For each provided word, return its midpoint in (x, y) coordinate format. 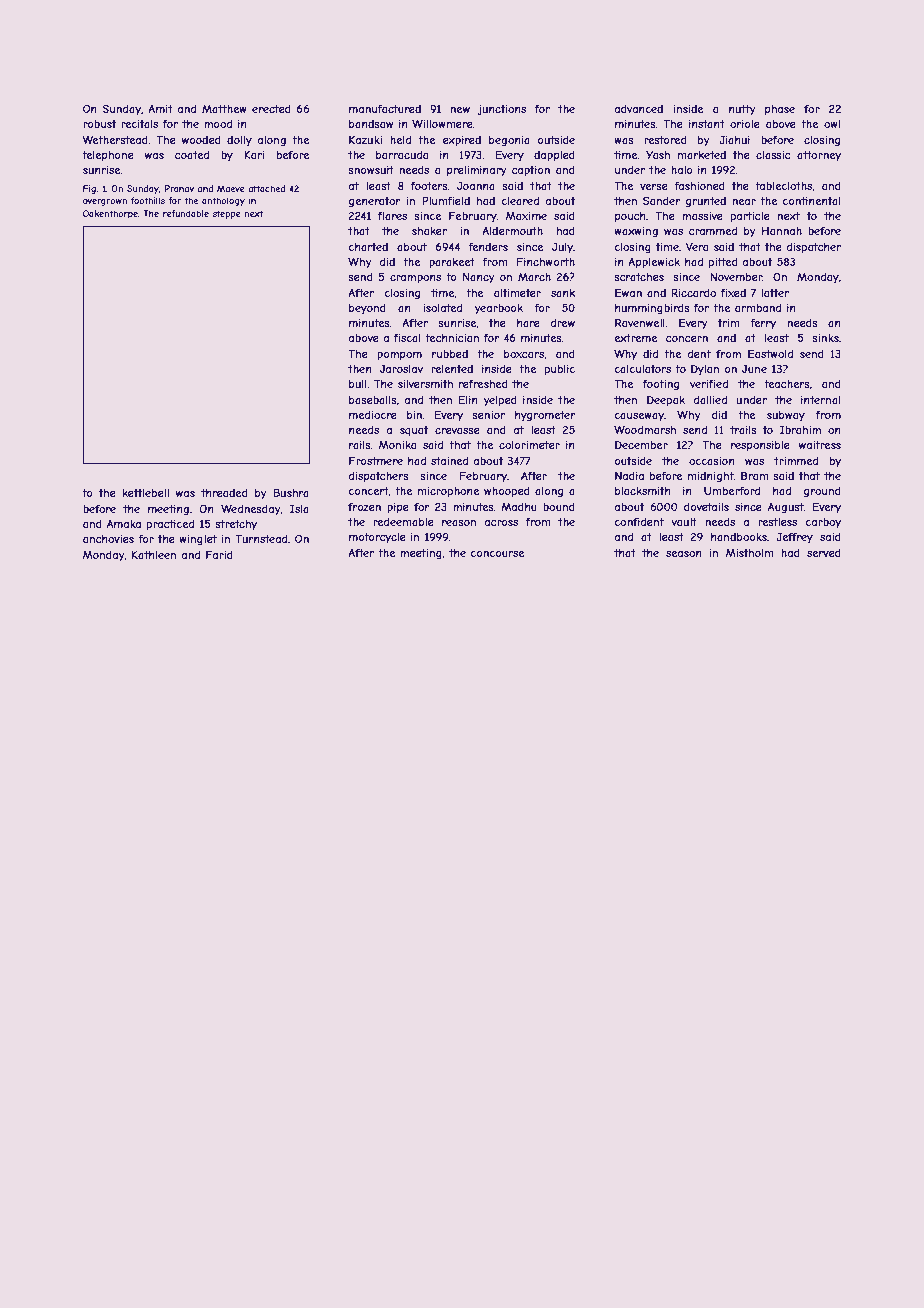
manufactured (385, 109)
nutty (742, 110)
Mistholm (749, 553)
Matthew (224, 108)
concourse (497, 554)
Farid (219, 554)
